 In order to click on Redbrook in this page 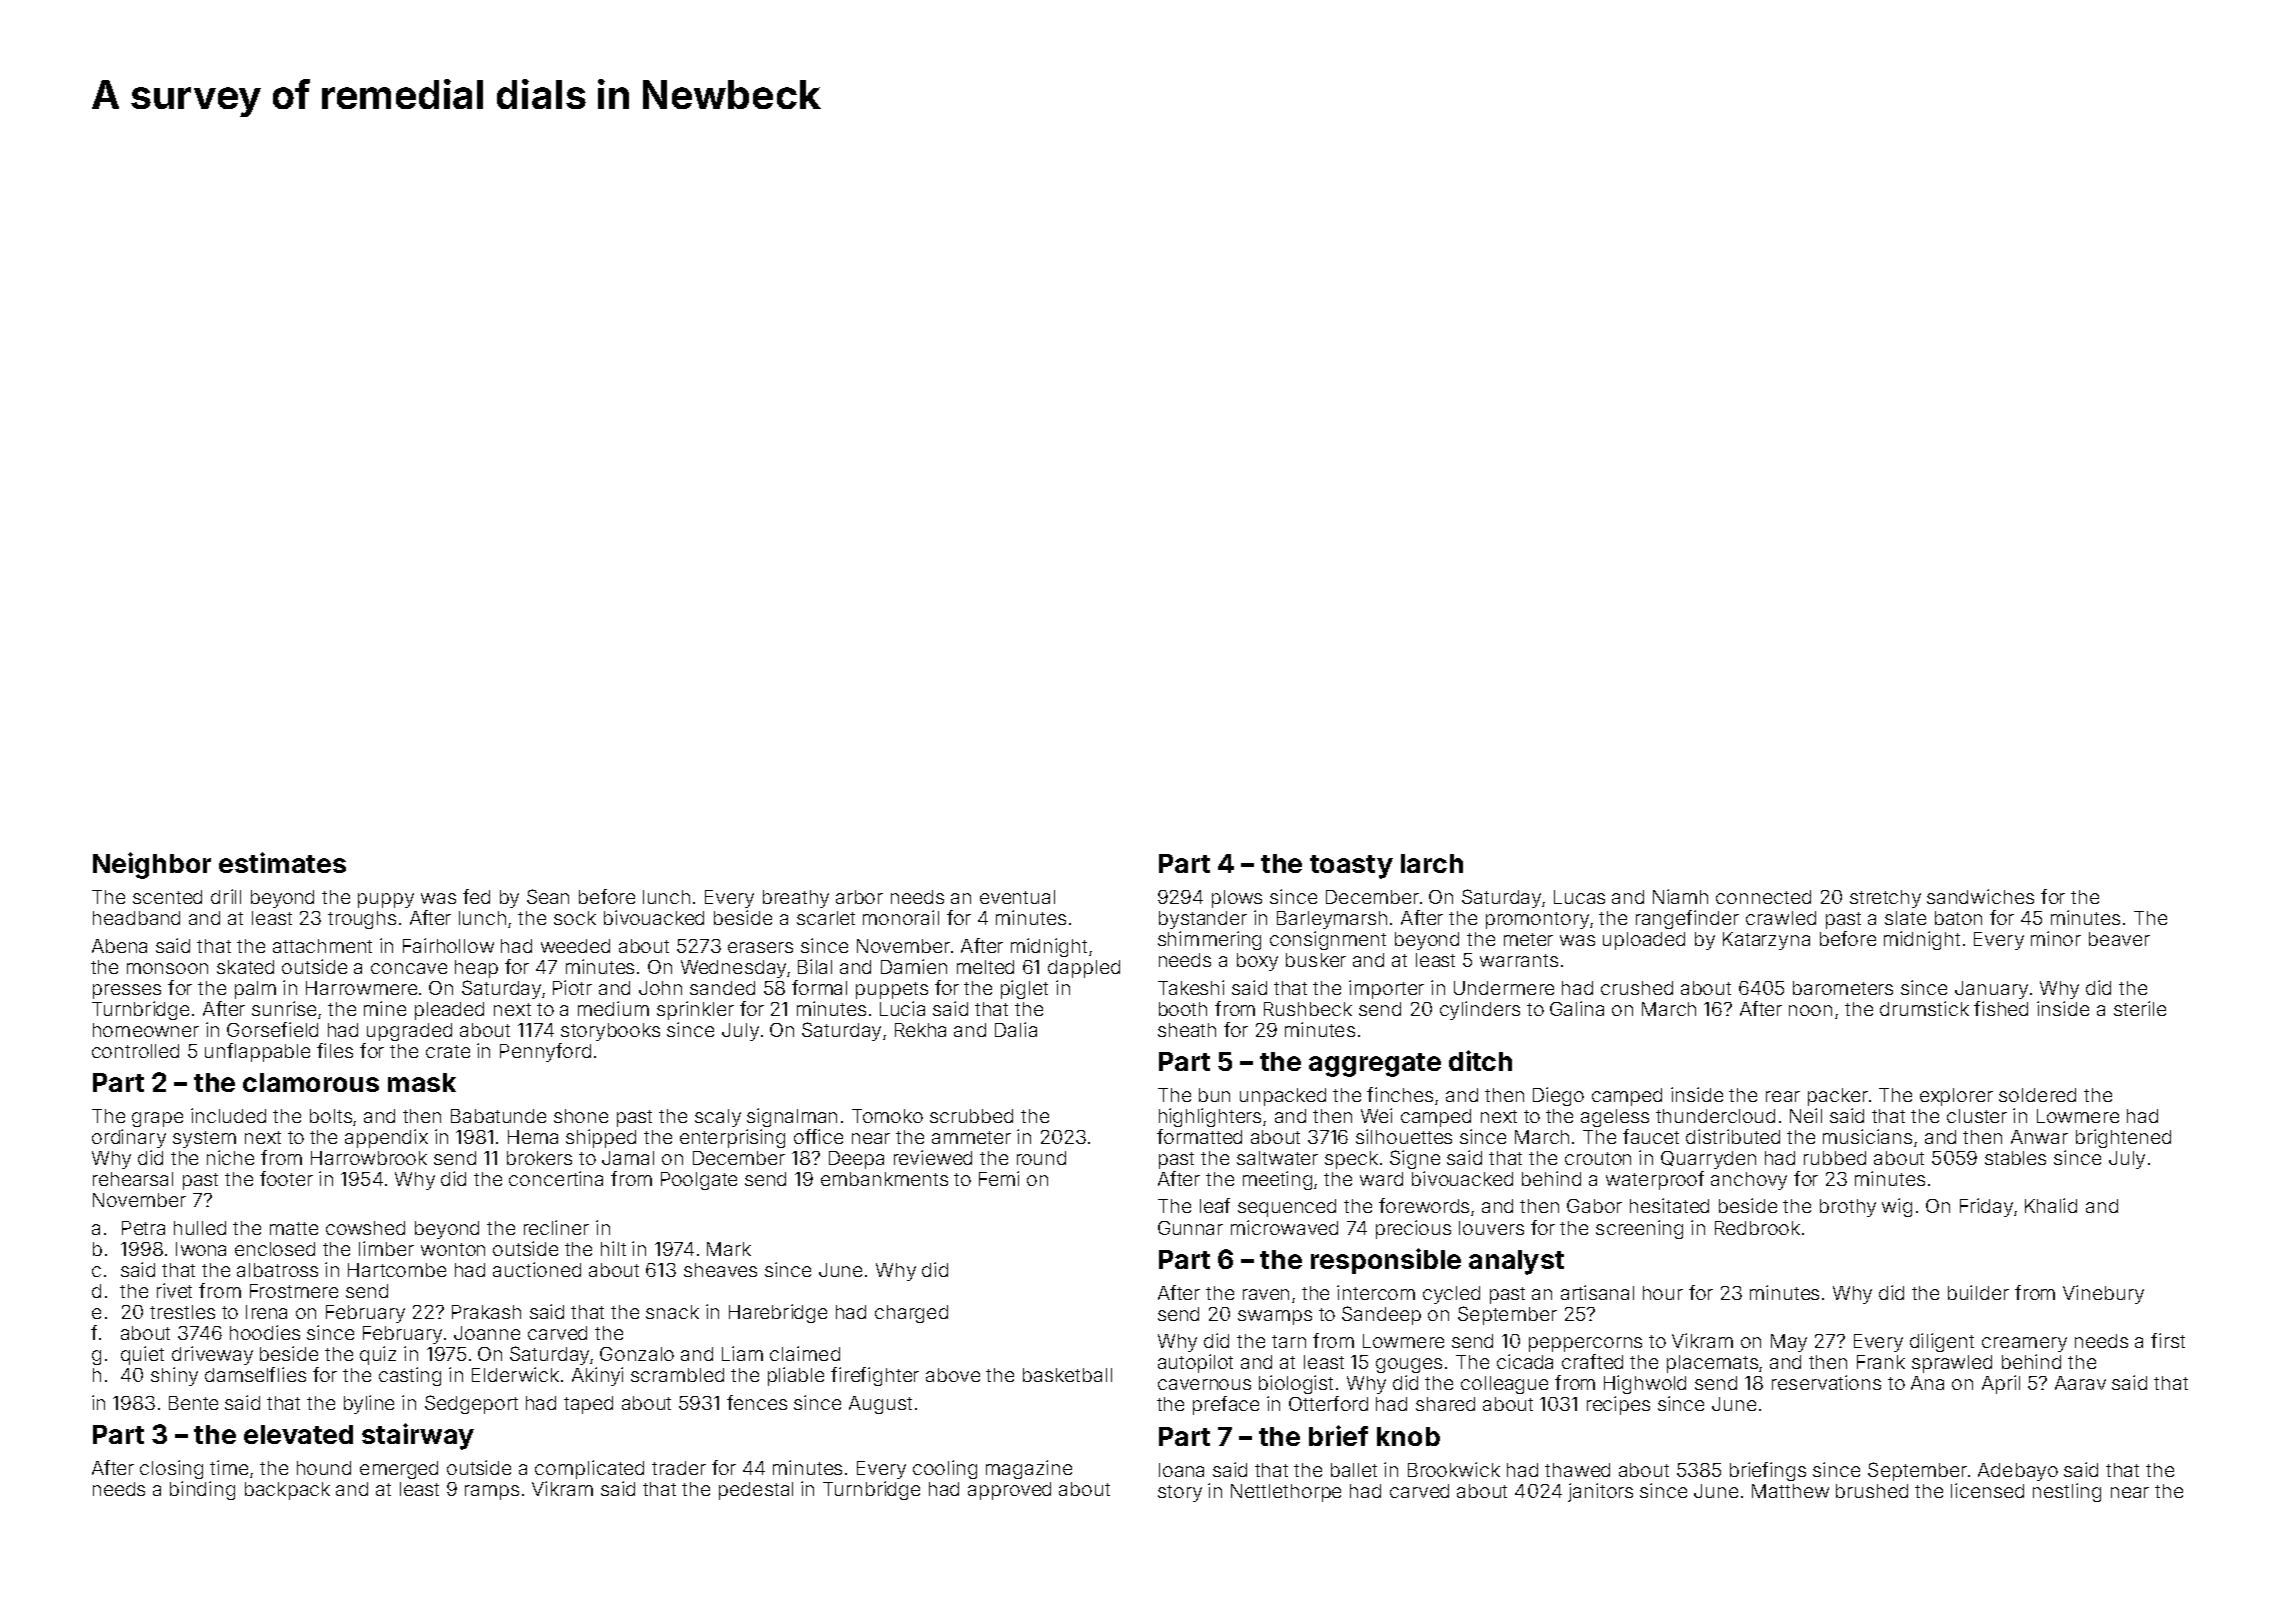, I will do `click(1757, 1228)`.
